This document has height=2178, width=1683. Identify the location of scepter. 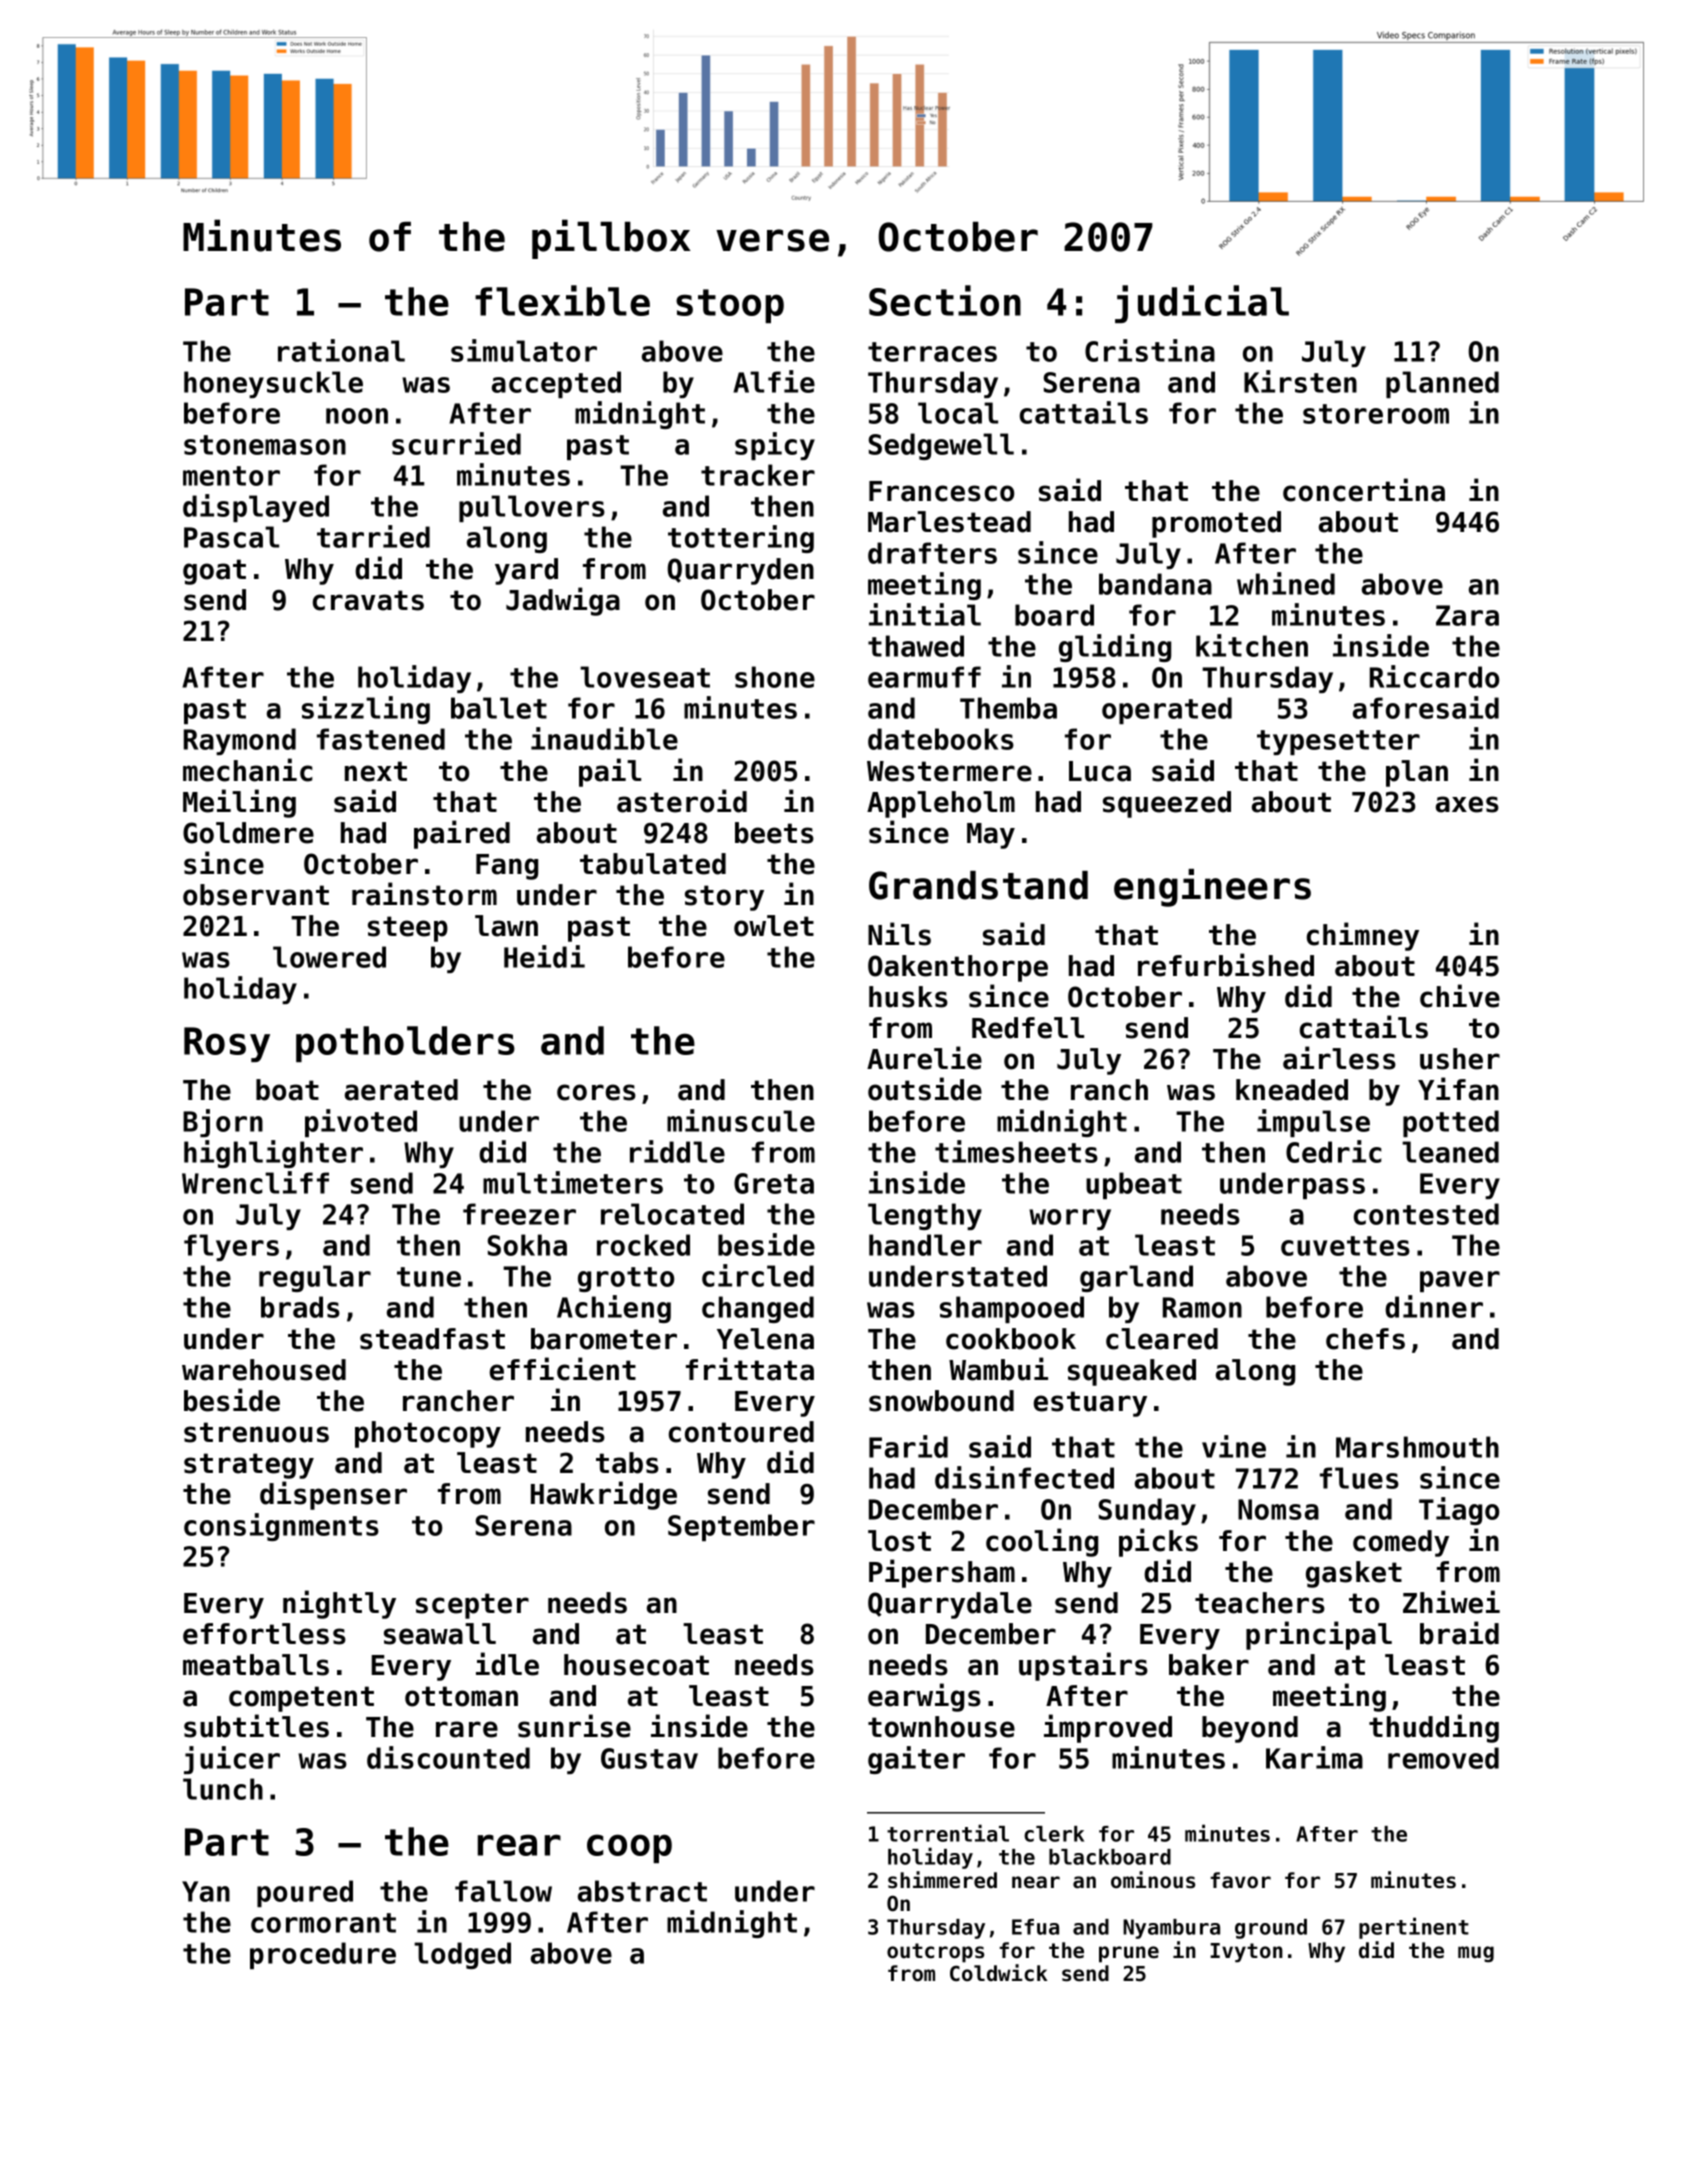
(472, 1606).
